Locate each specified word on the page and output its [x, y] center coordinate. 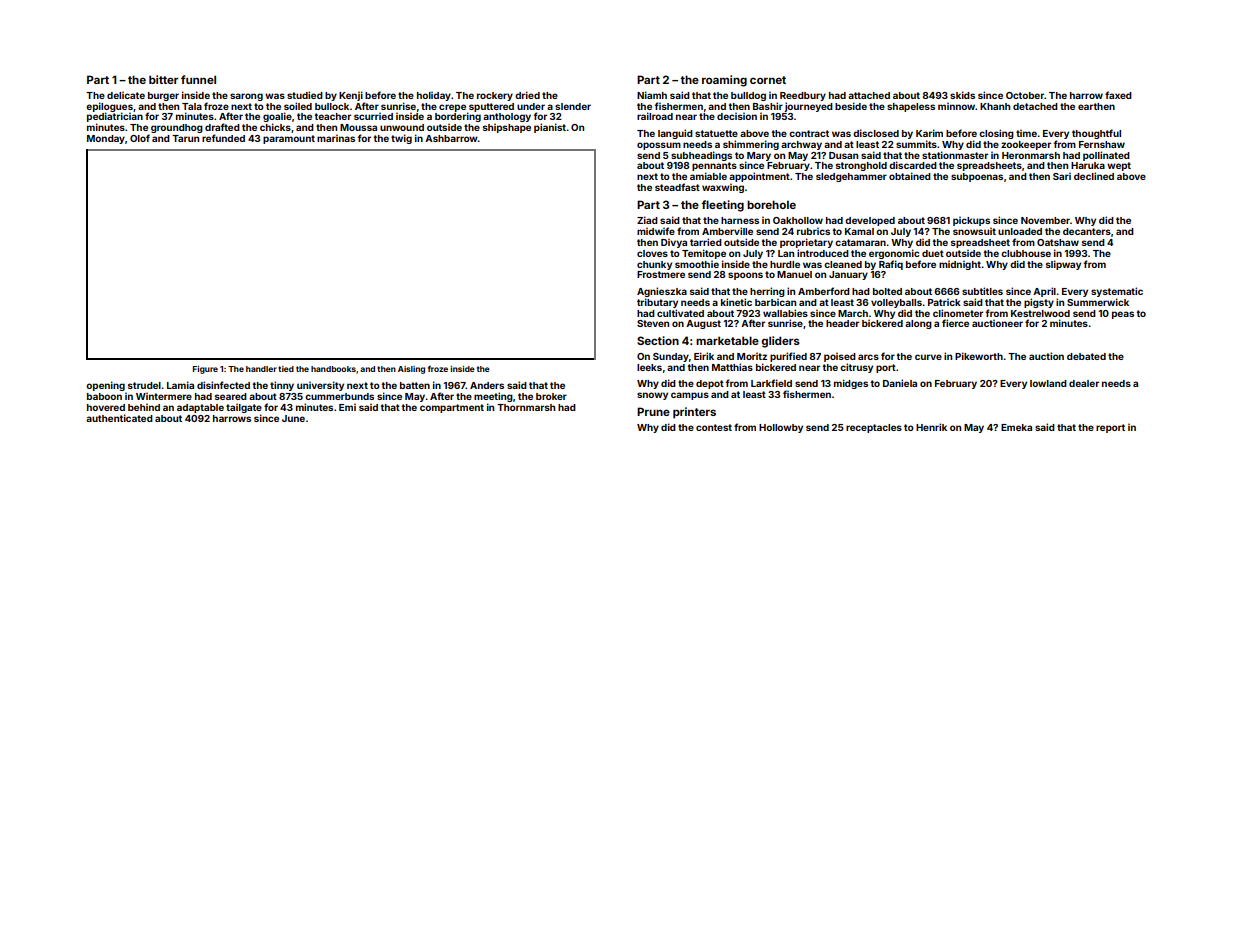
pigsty [1039, 303]
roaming [724, 81]
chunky [654, 265]
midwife [656, 231]
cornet [768, 80]
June [293, 418]
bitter [163, 79]
